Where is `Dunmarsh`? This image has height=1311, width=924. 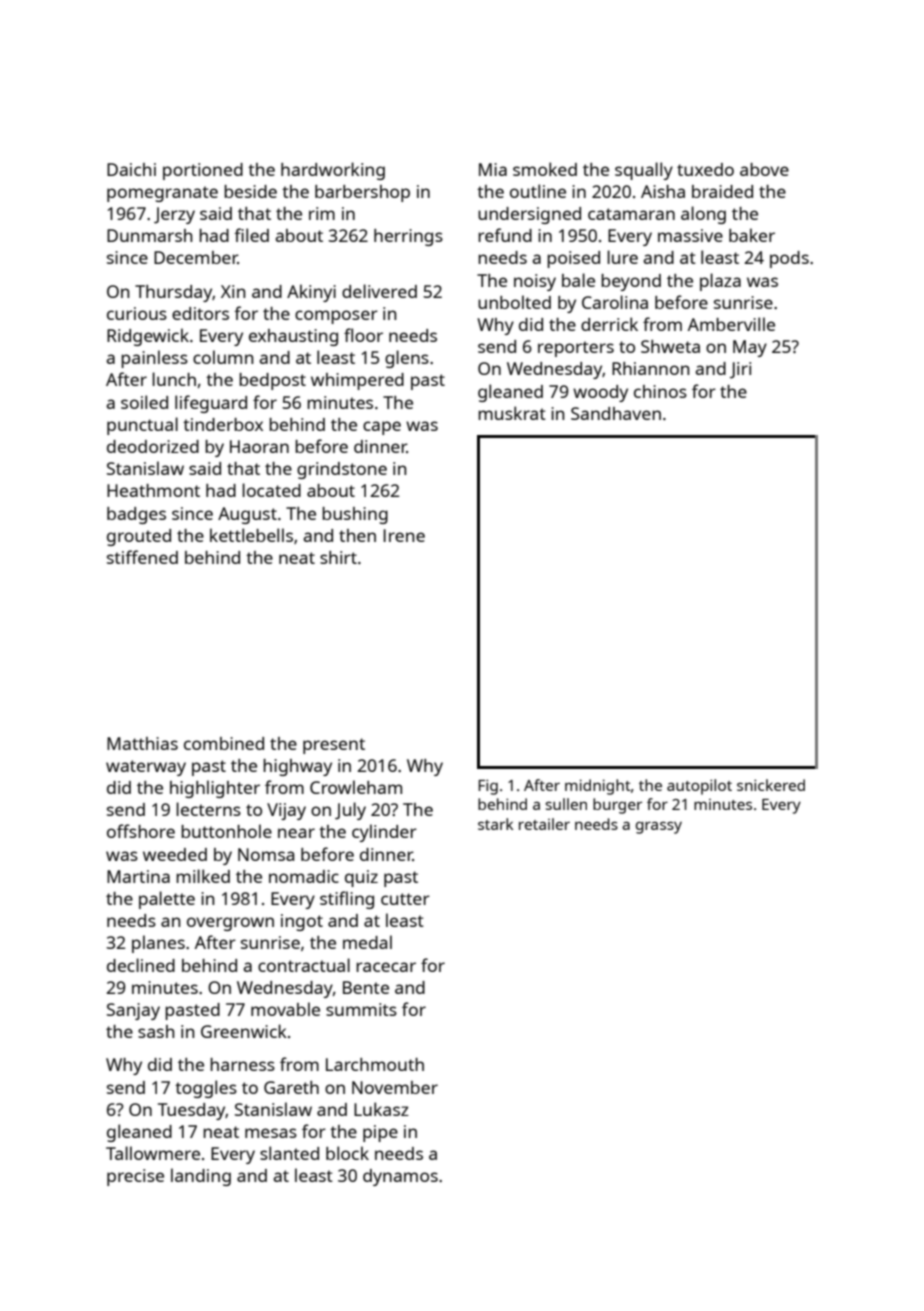
Dunmarsh is located at coordinates (149, 235).
